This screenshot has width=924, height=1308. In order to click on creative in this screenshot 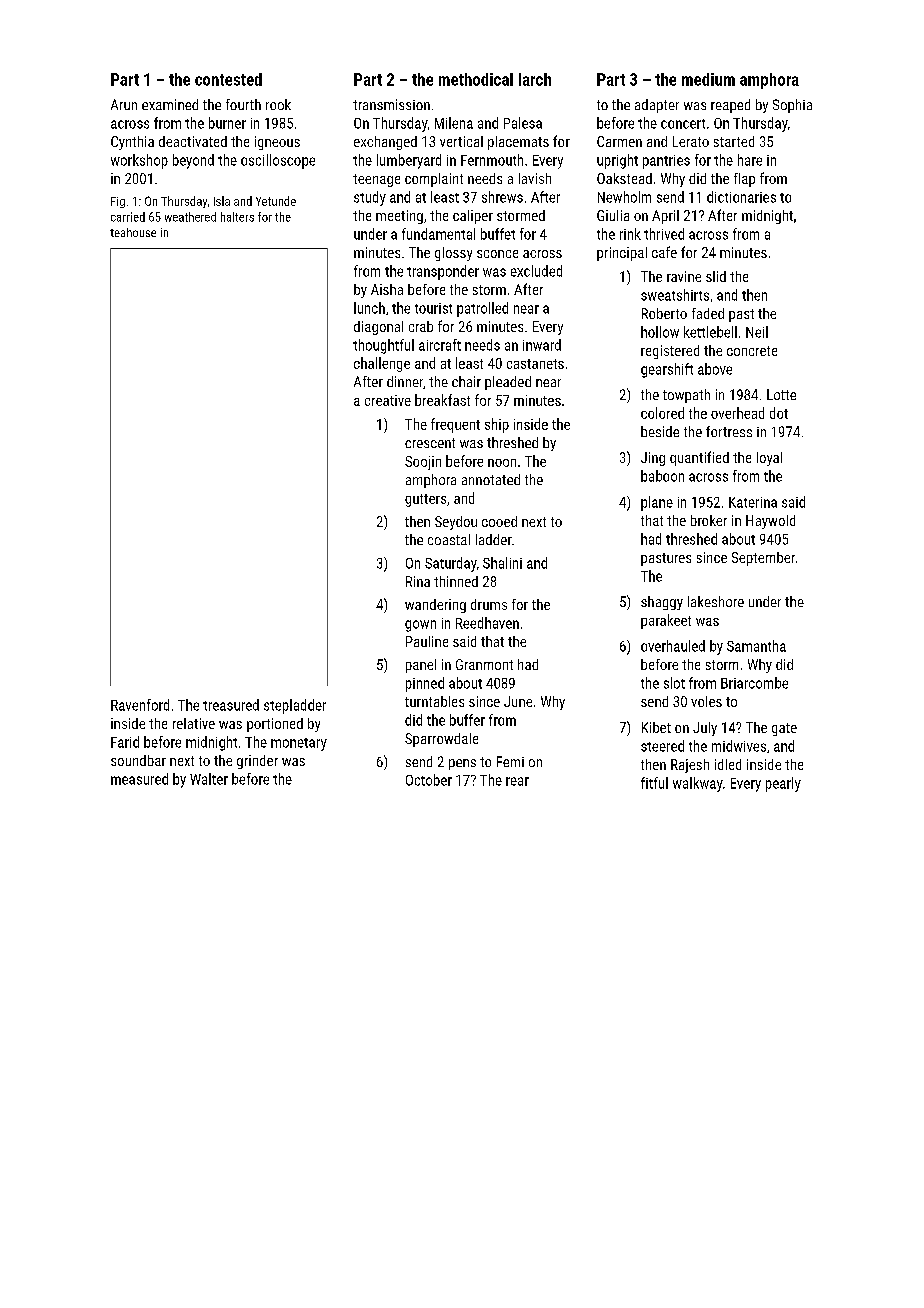, I will do `click(388, 400)`.
